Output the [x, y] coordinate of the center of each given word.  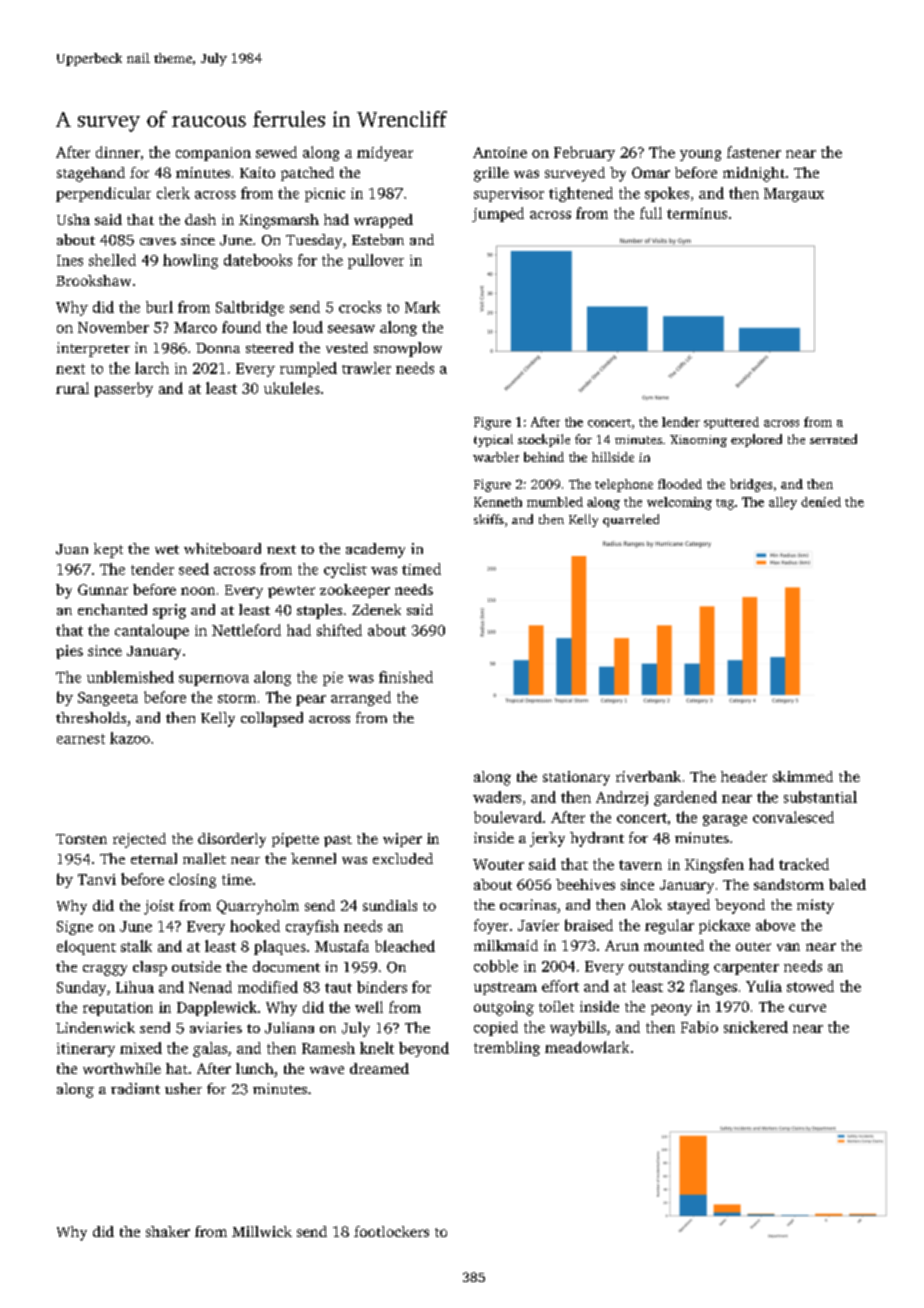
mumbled [555, 502]
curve [807, 1008]
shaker [168, 1231]
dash [200, 219]
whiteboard [222, 548]
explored [756, 440]
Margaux [794, 195]
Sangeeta [108, 699]
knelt [377, 1048]
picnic [325, 195]
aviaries [216, 1027]
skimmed [803, 776]
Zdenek [376, 609]
